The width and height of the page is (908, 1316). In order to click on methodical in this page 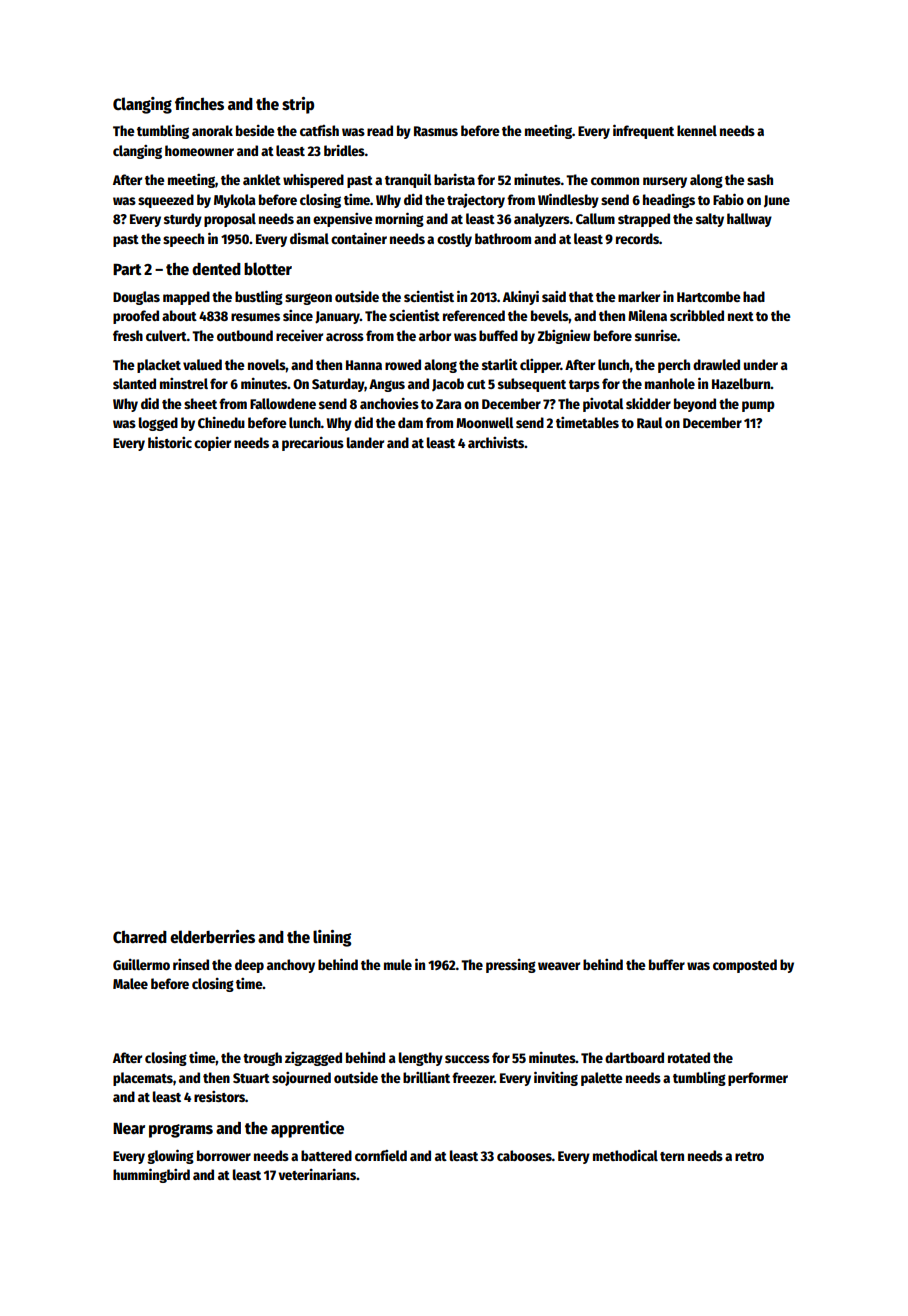, I will do `click(625, 1155)`.
